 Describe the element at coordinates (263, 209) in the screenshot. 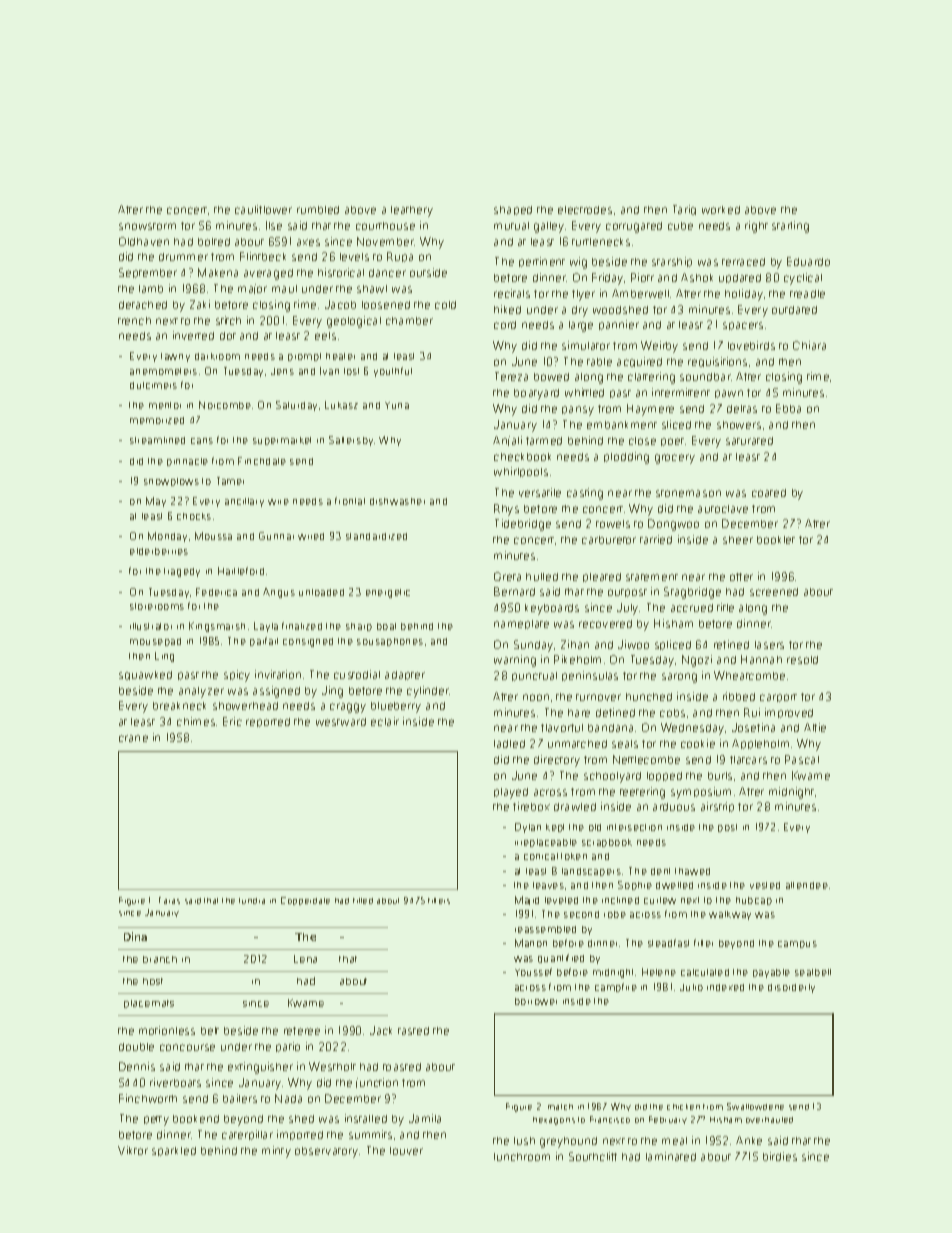

I see `cauliflower` at that location.
